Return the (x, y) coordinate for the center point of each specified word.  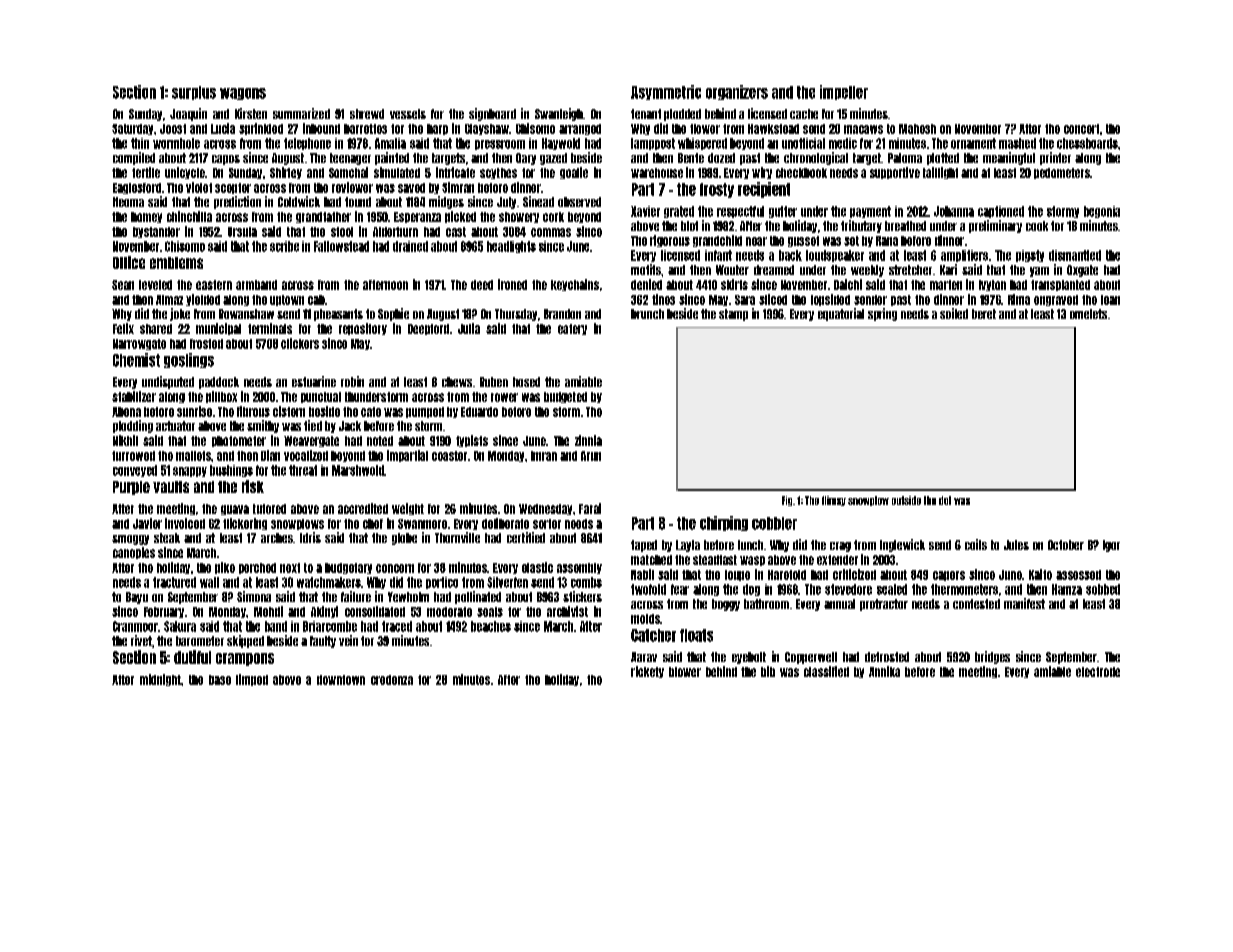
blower (685, 672)
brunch (647, 314)
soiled (954, 313)
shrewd (367, 114)
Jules (1016, 545)
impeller (844, 92)
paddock (219, 383)
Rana (887, 241)
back (790, 255)
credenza (392, 680)
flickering (245, 524)
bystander (156, 232)
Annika (884, 671)
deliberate (505, 523)
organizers (737, 92)
